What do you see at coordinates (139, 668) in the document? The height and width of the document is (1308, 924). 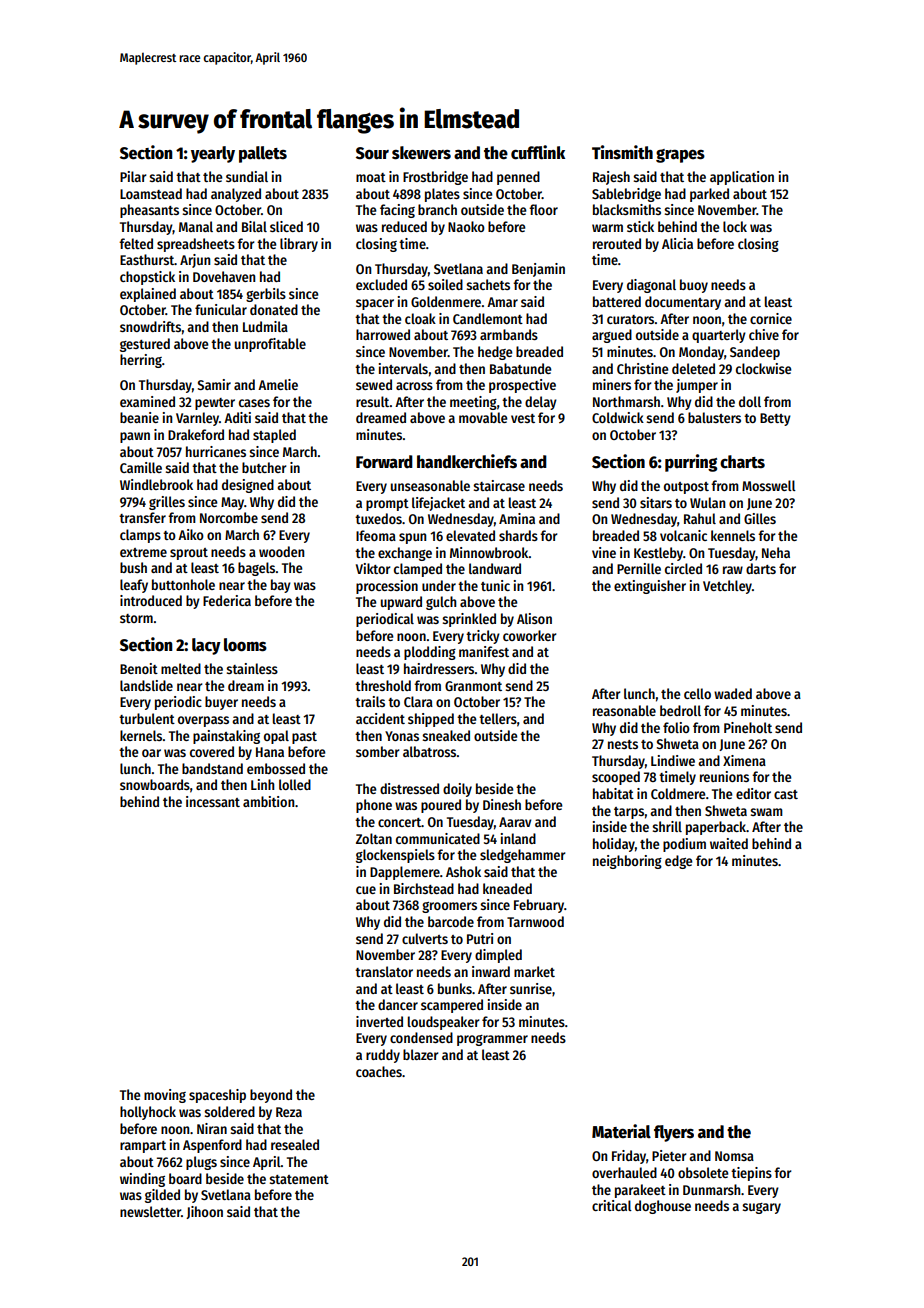 I see `Benoit` at bounding box center [139, 668].
